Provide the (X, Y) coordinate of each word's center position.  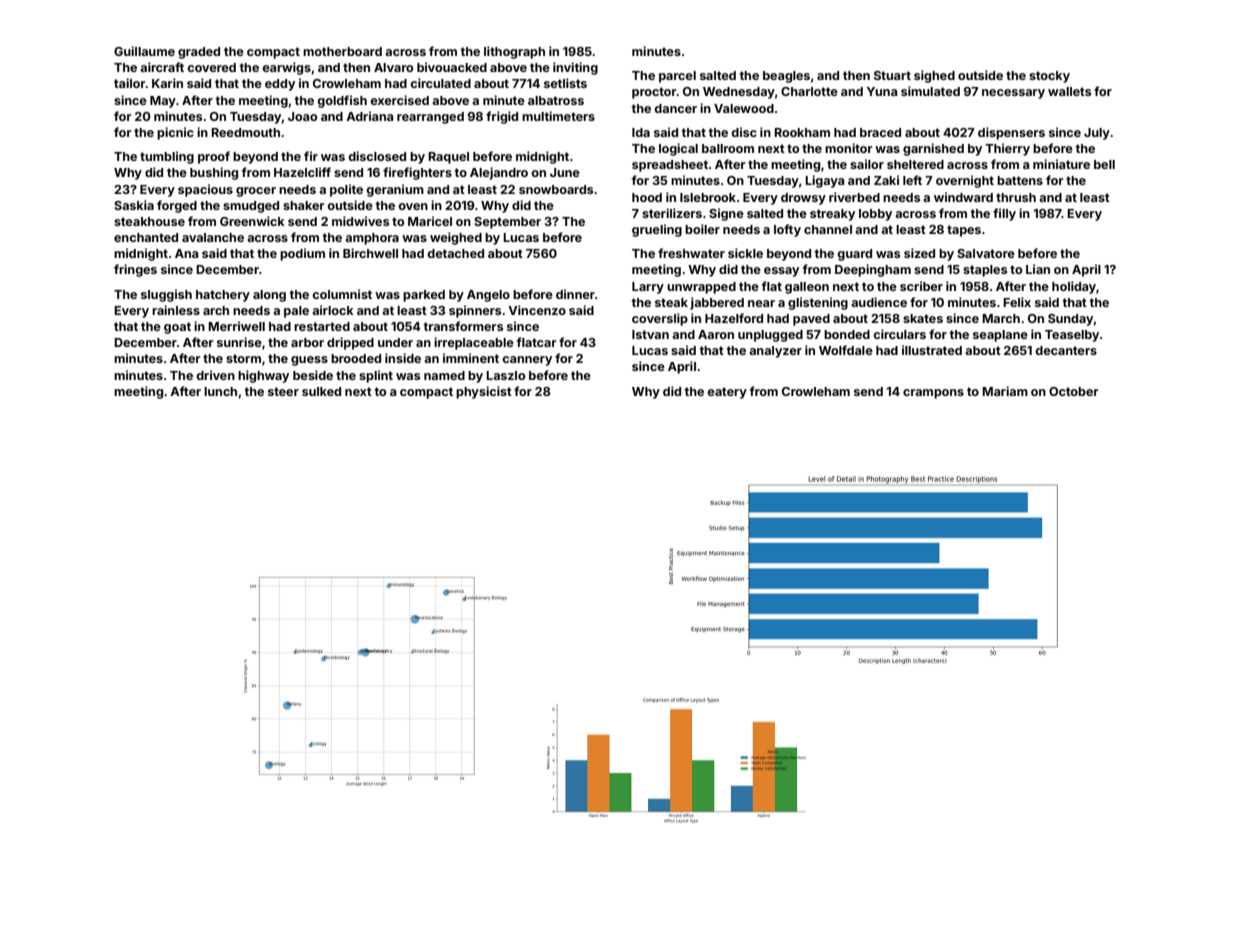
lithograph (514, 52)
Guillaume (144, 51)
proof (214, 157)
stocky (1049, 77)
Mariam (1005, 391)
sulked (321, 391)
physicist (484, 392)
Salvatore (986, 253)
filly (1004, 214)
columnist (342, 294)
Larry (648, 288)
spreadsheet (670, 166)
